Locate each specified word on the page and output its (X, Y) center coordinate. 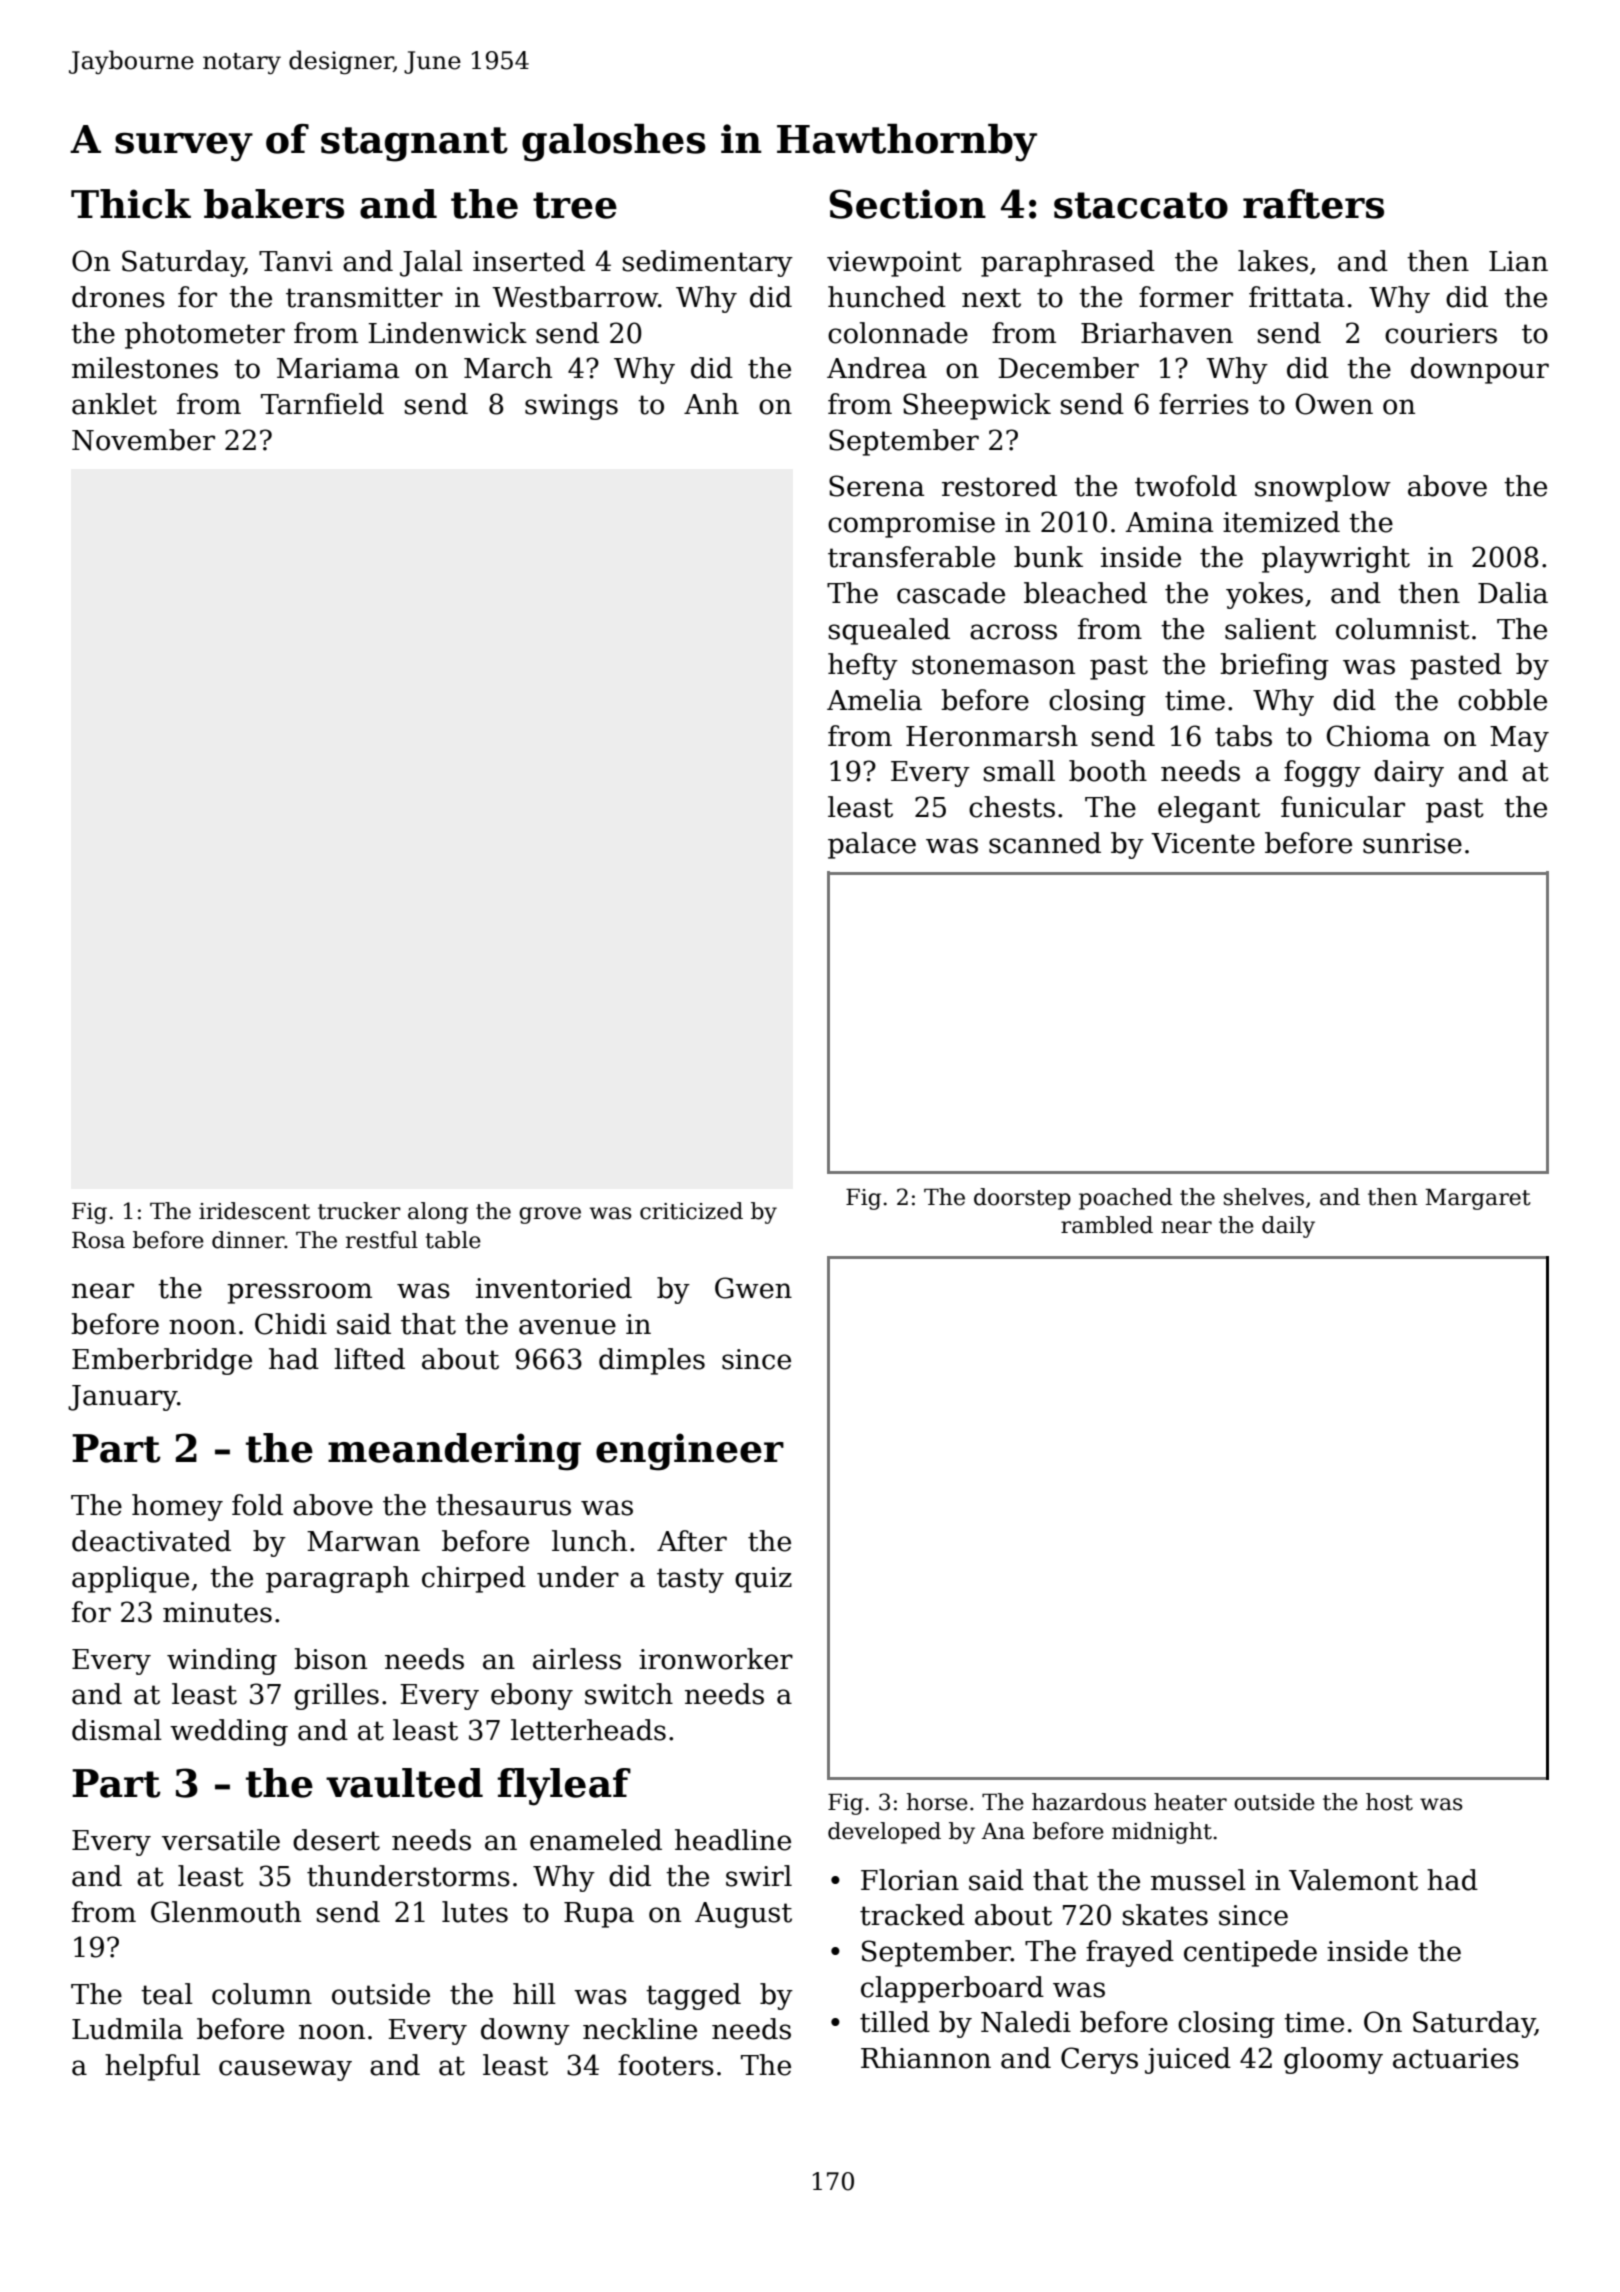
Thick (131, 204)
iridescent (254, 1211)
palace (872, 845)
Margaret (1478, 1199)
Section (907, 204)
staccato (1141, 205)
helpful (152, 2067)
